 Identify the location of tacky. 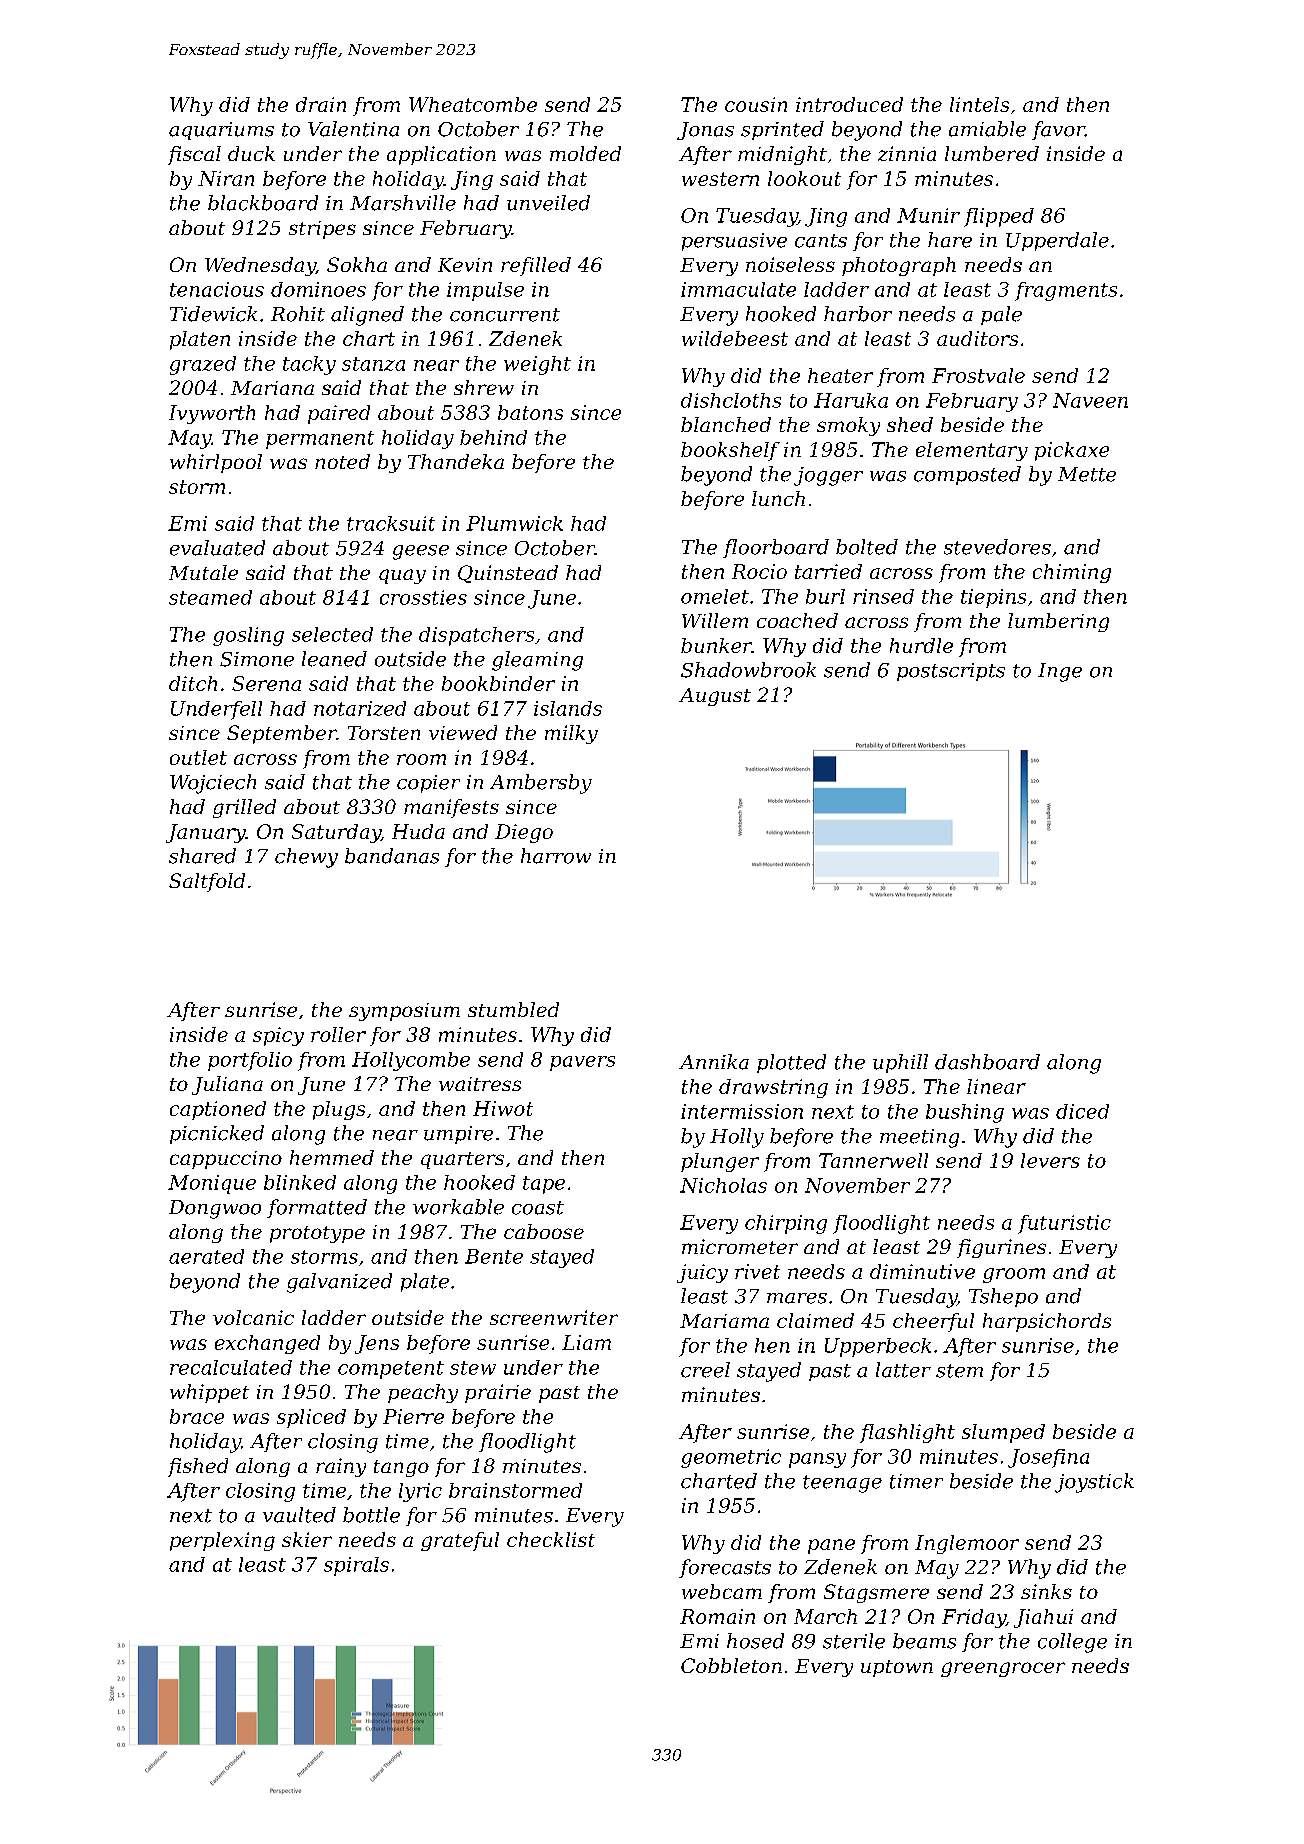
(309, 365).
